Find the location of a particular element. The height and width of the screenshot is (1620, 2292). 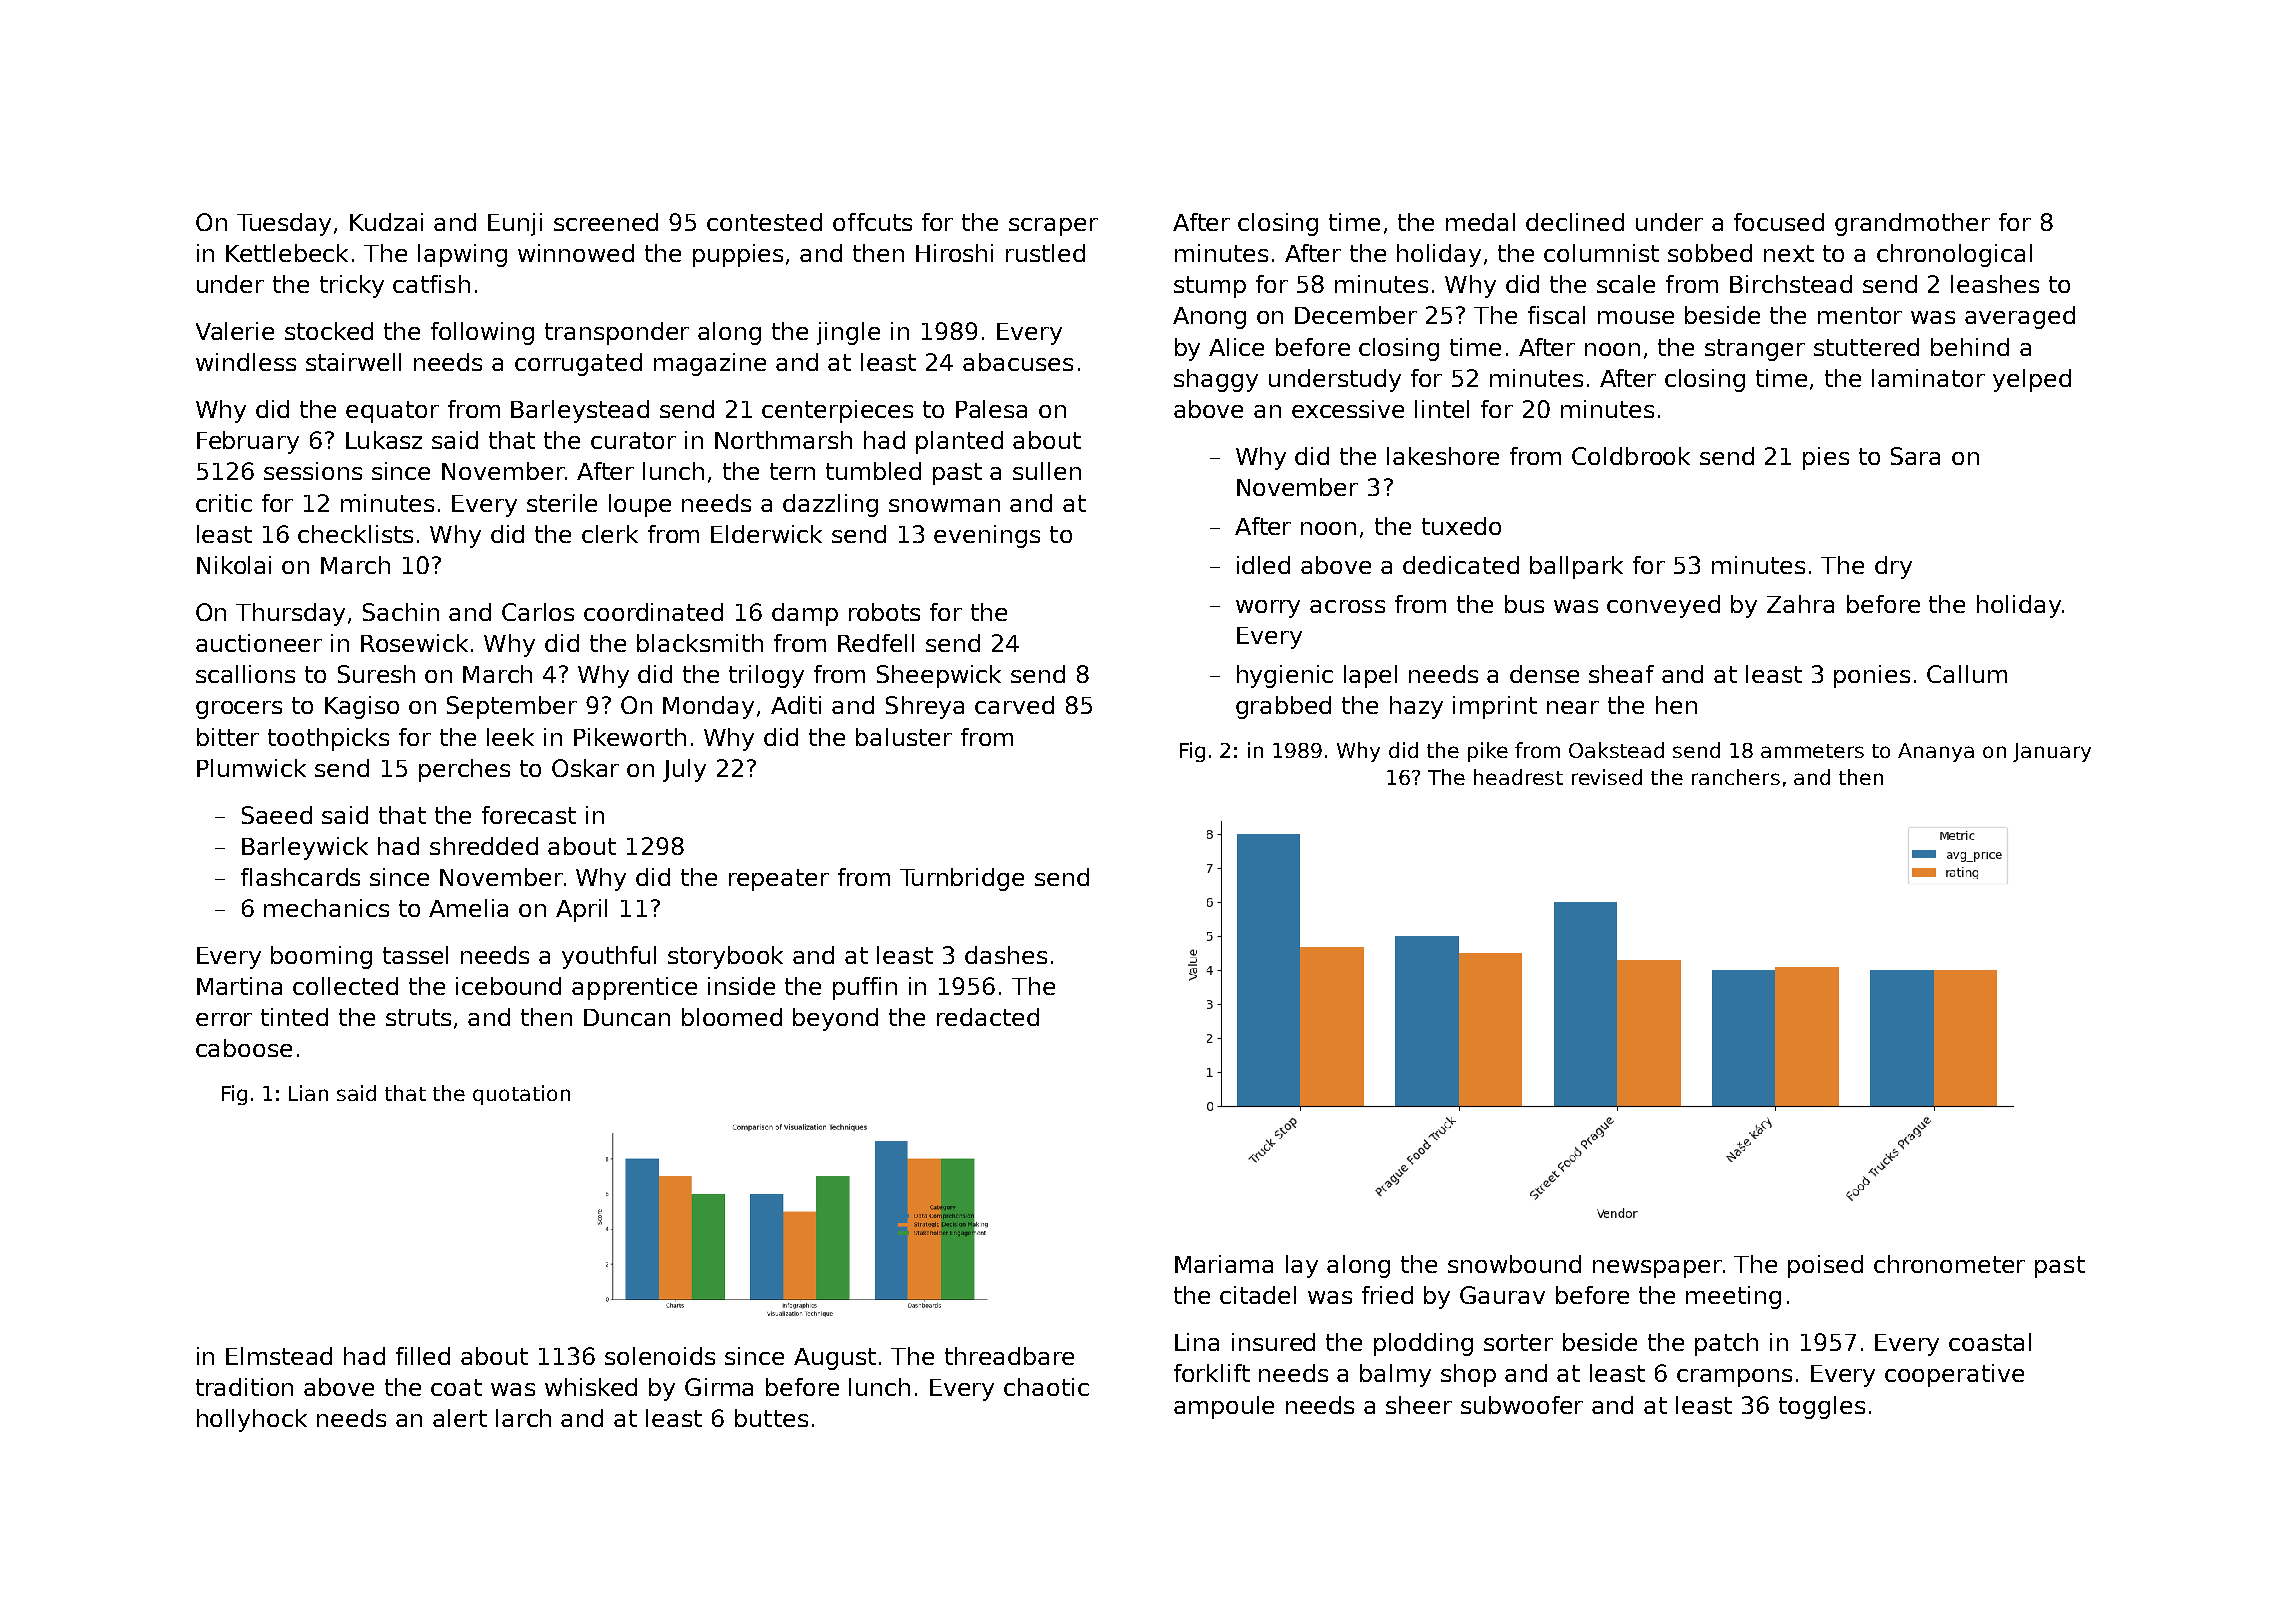

Amelia is located at coordinates (468, 908).
